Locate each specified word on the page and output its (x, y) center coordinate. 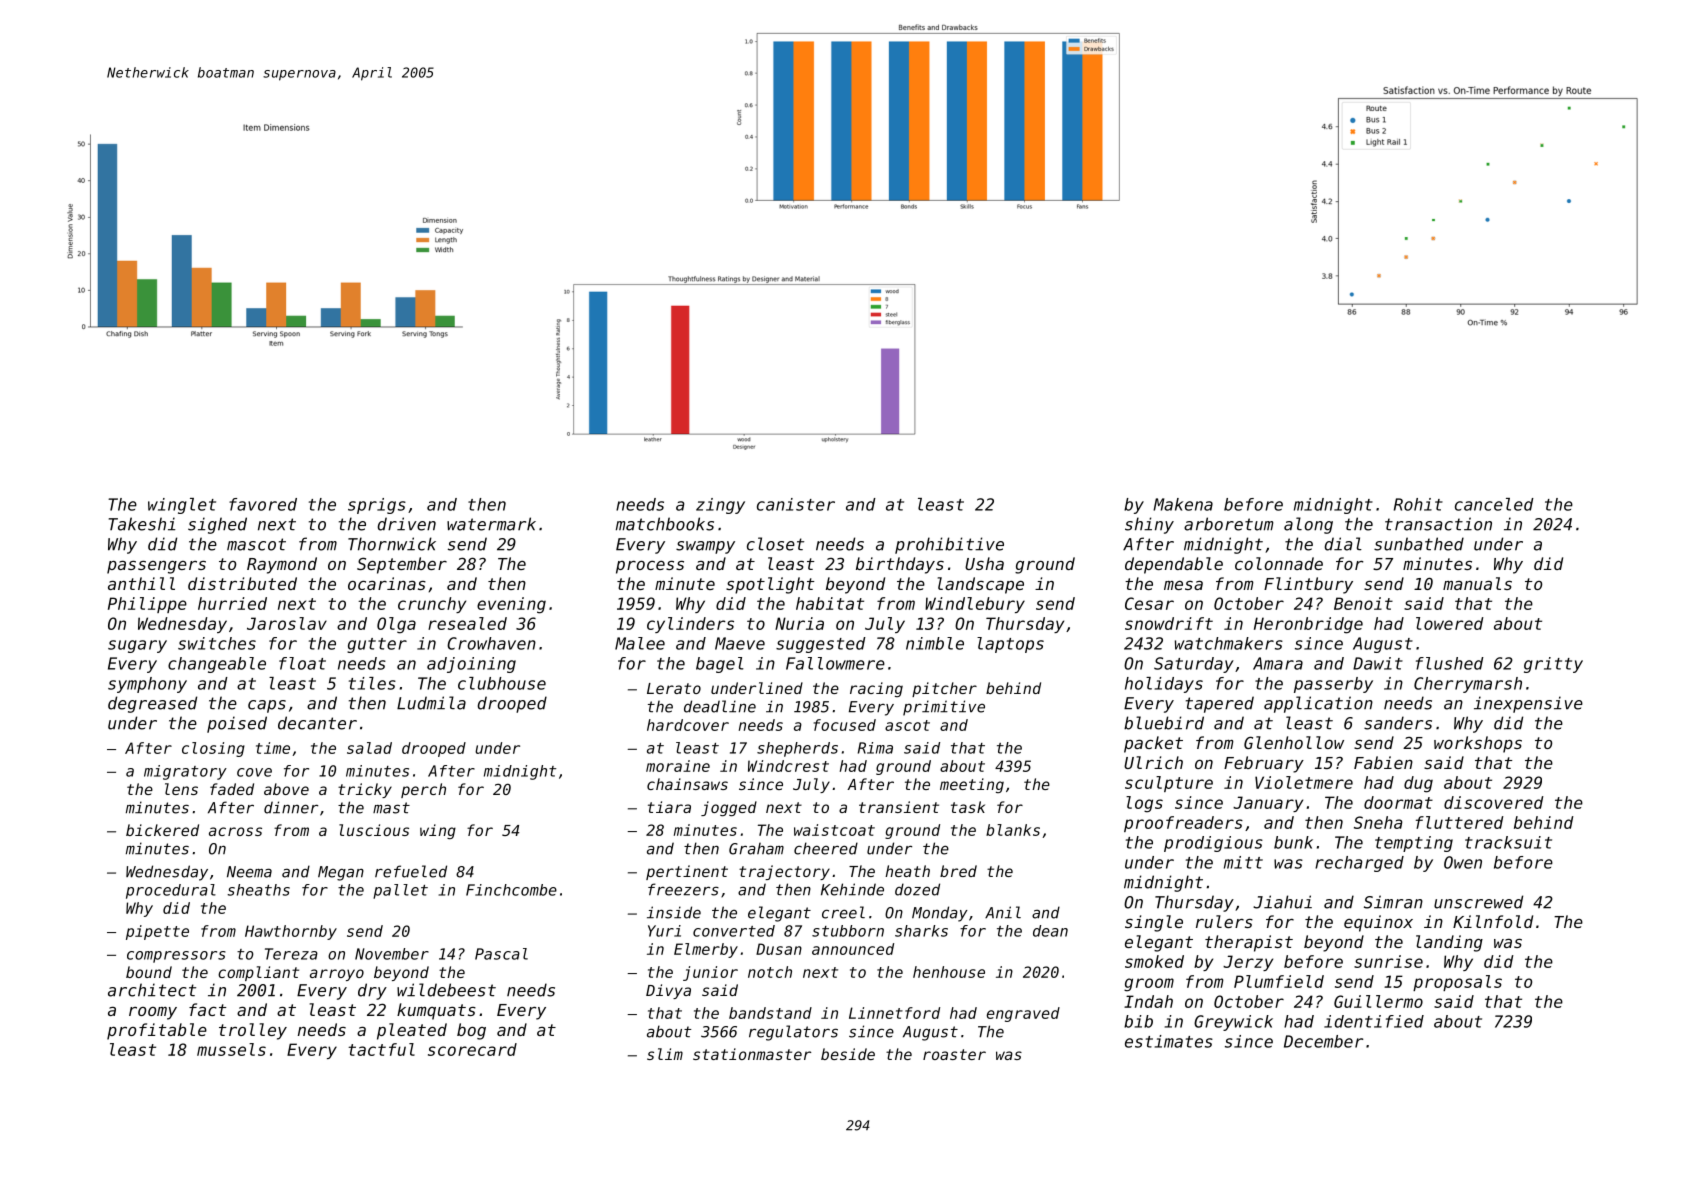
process (650, 567)
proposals (1457, 983)
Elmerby (706, 950)
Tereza (291, 954)
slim (665, 1054)
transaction (1438, 524)
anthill (141, 583)
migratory (185, 772)
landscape (981, 585)
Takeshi (142, 524)
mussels (231, 1049)
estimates (1169, 1041)
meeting (972, 785)
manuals (1477, 583)
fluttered (1460, 822)
